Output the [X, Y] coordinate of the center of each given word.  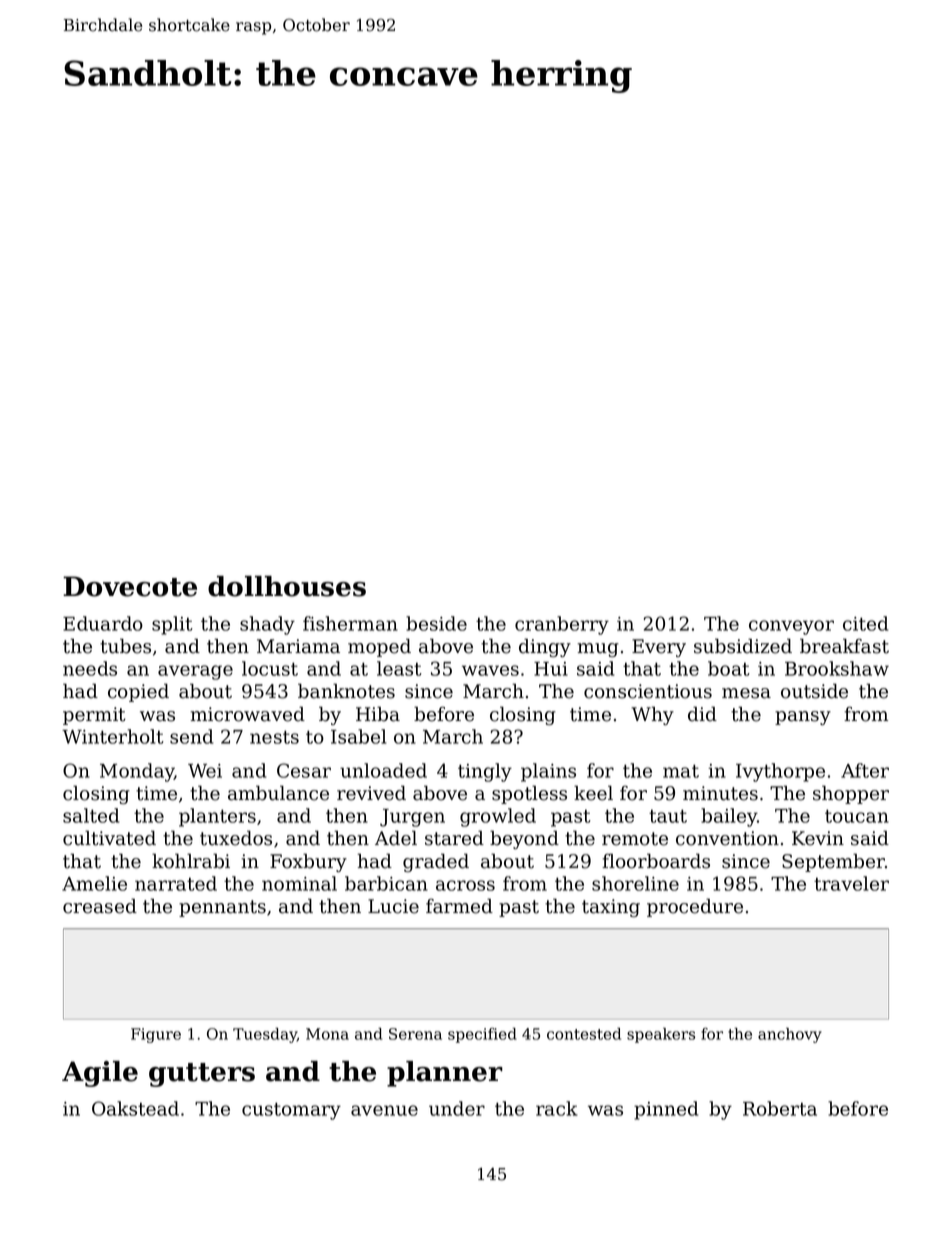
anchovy [790, 1035]
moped [379, 647]
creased [100, 906]
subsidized [743, 646]
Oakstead [135, 1108]
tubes [125, 646]
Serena [415, 1034]
